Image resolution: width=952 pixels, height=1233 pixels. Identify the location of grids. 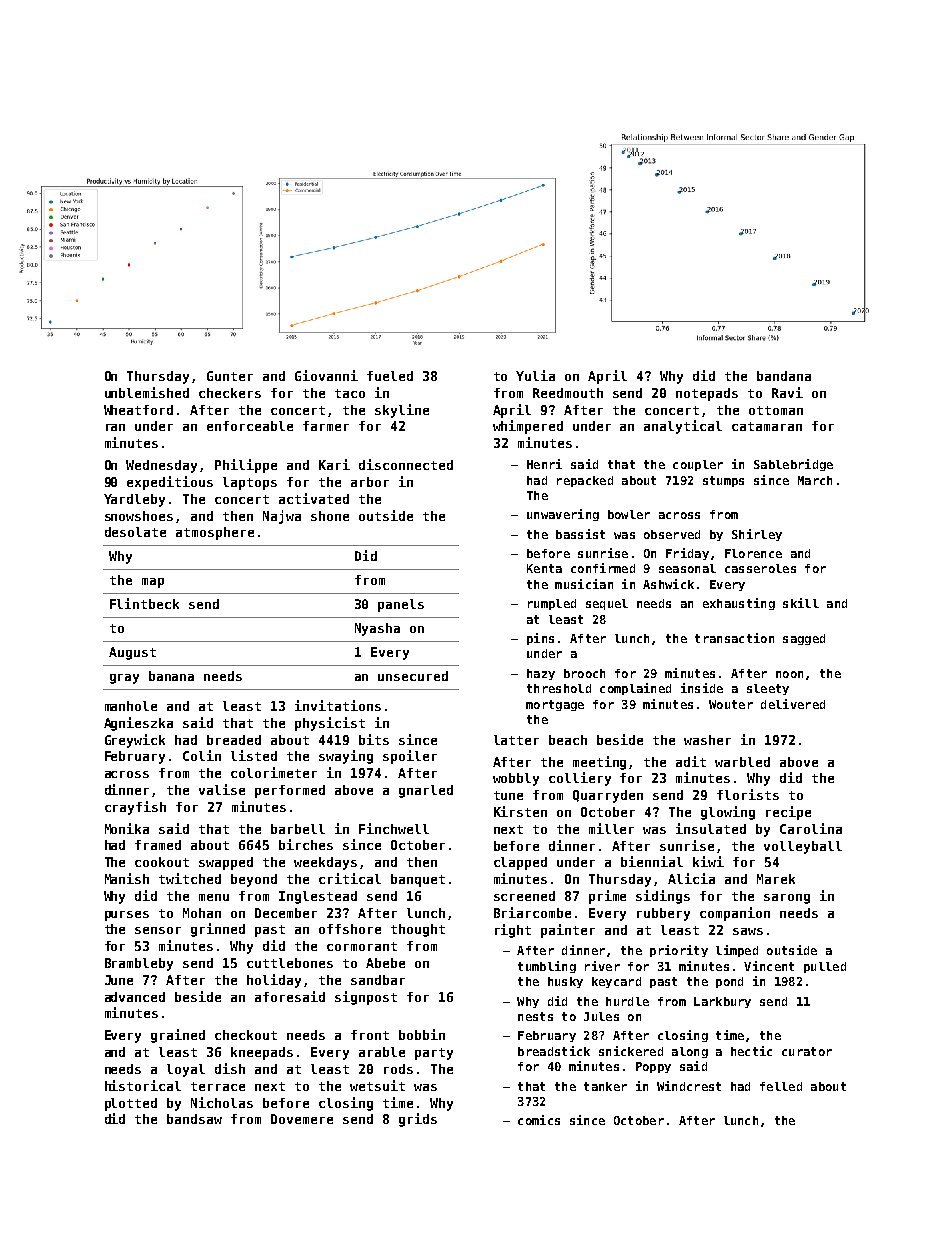
(418, 1120).
